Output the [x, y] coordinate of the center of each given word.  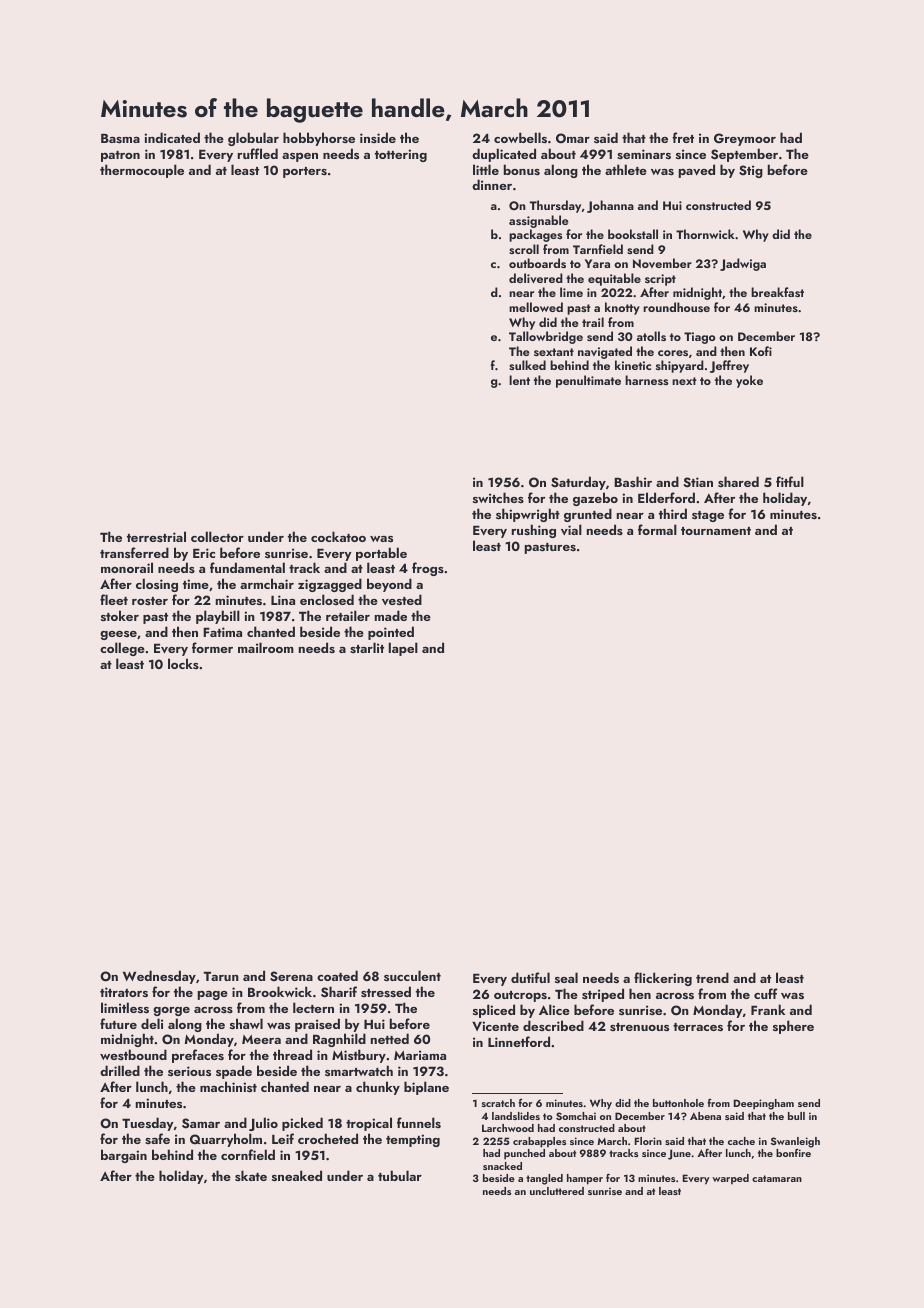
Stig [751, 171]
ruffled [258, 153]
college [122, 649]
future [118, 1023]
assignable [538, 221]
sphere [793, 1027]
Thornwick [705, 234]
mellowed [536, 307]
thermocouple [142, 171]
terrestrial [156, 536]
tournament [716, 531]
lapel [403, 649]
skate [251, 1175]
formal [657, 529]
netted [390, 1038]
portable [381, 554]
